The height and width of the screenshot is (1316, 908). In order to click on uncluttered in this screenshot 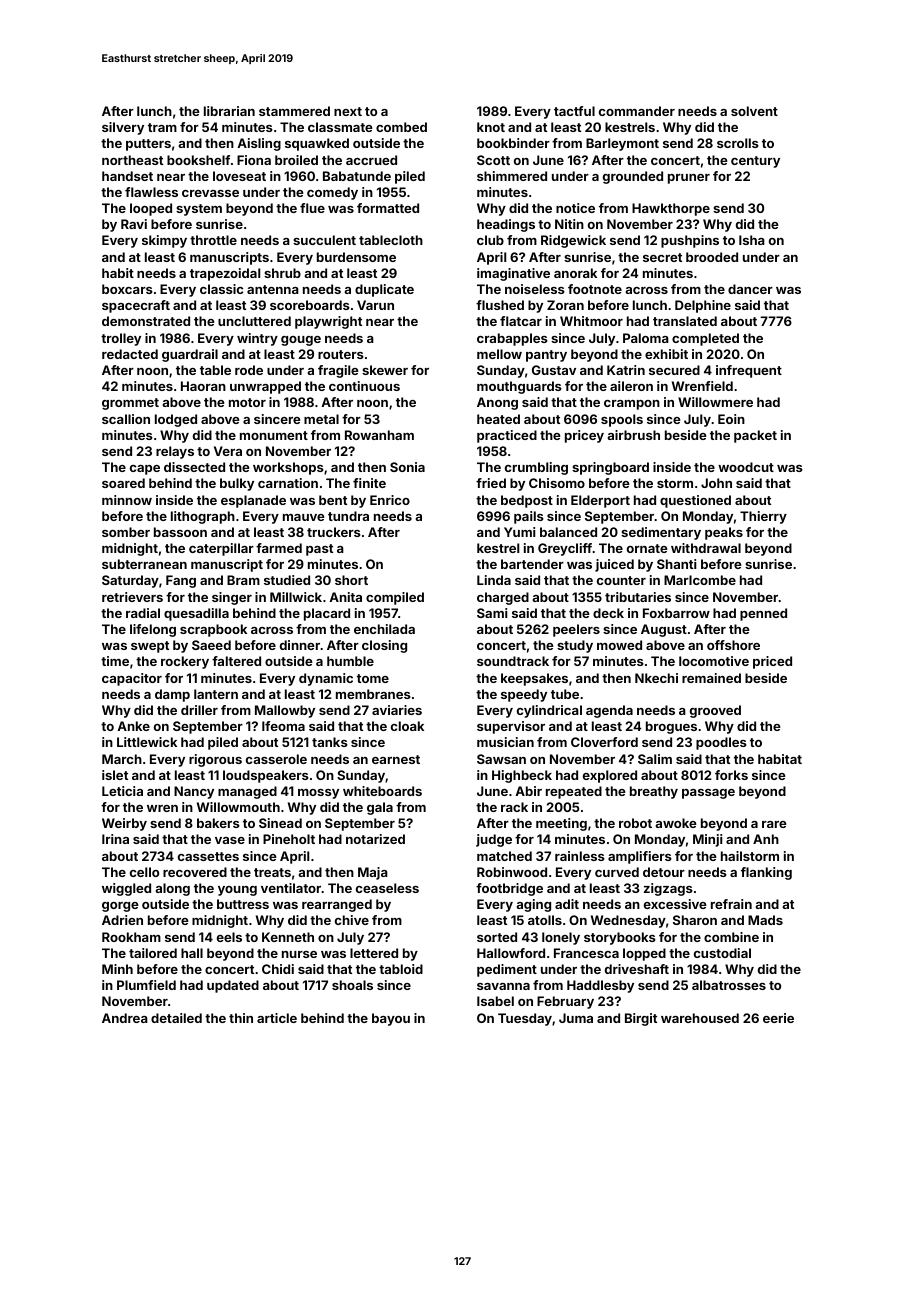, I will do `click(254, 321)`.
